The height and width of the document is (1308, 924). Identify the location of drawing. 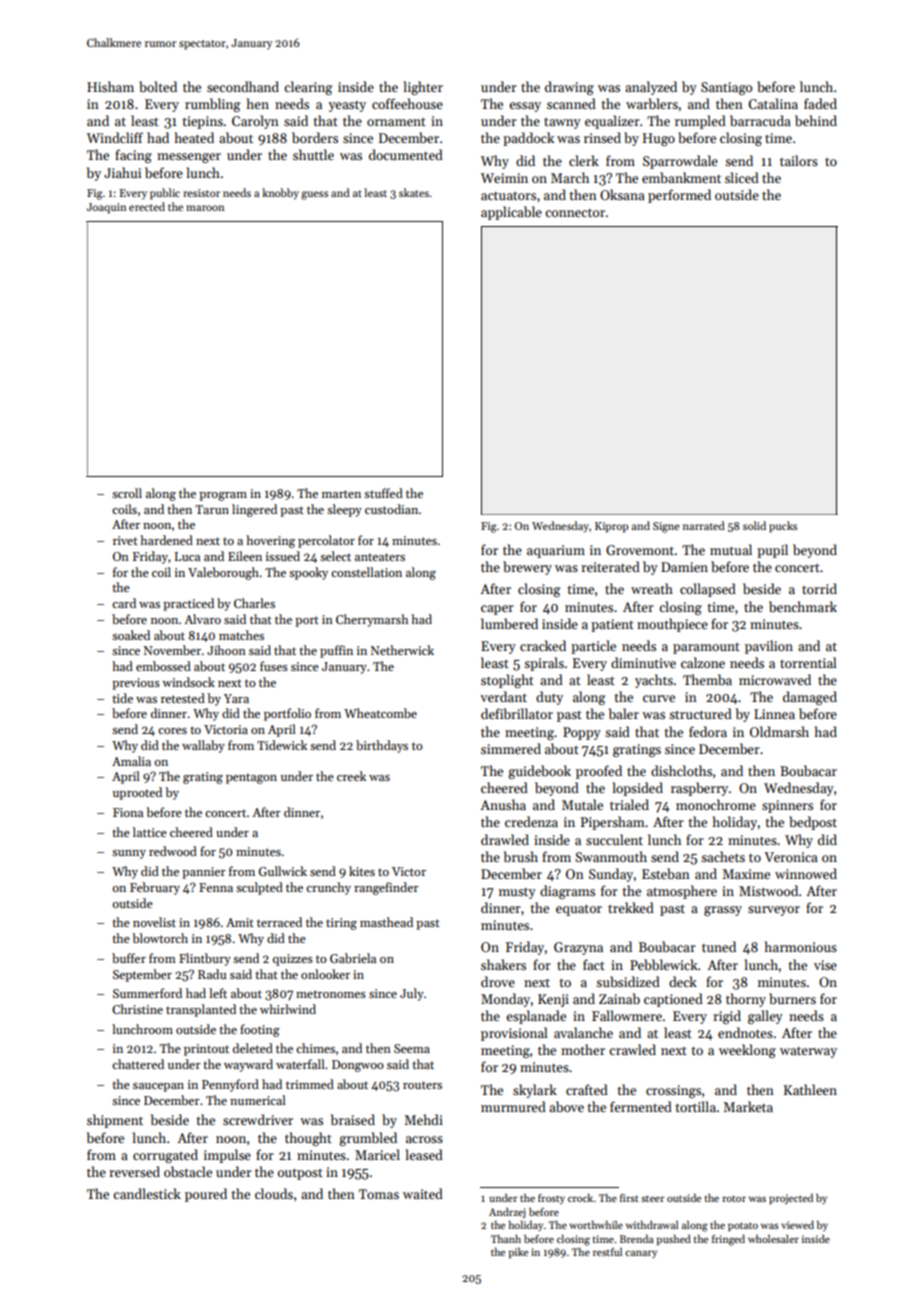
(569, 88).
